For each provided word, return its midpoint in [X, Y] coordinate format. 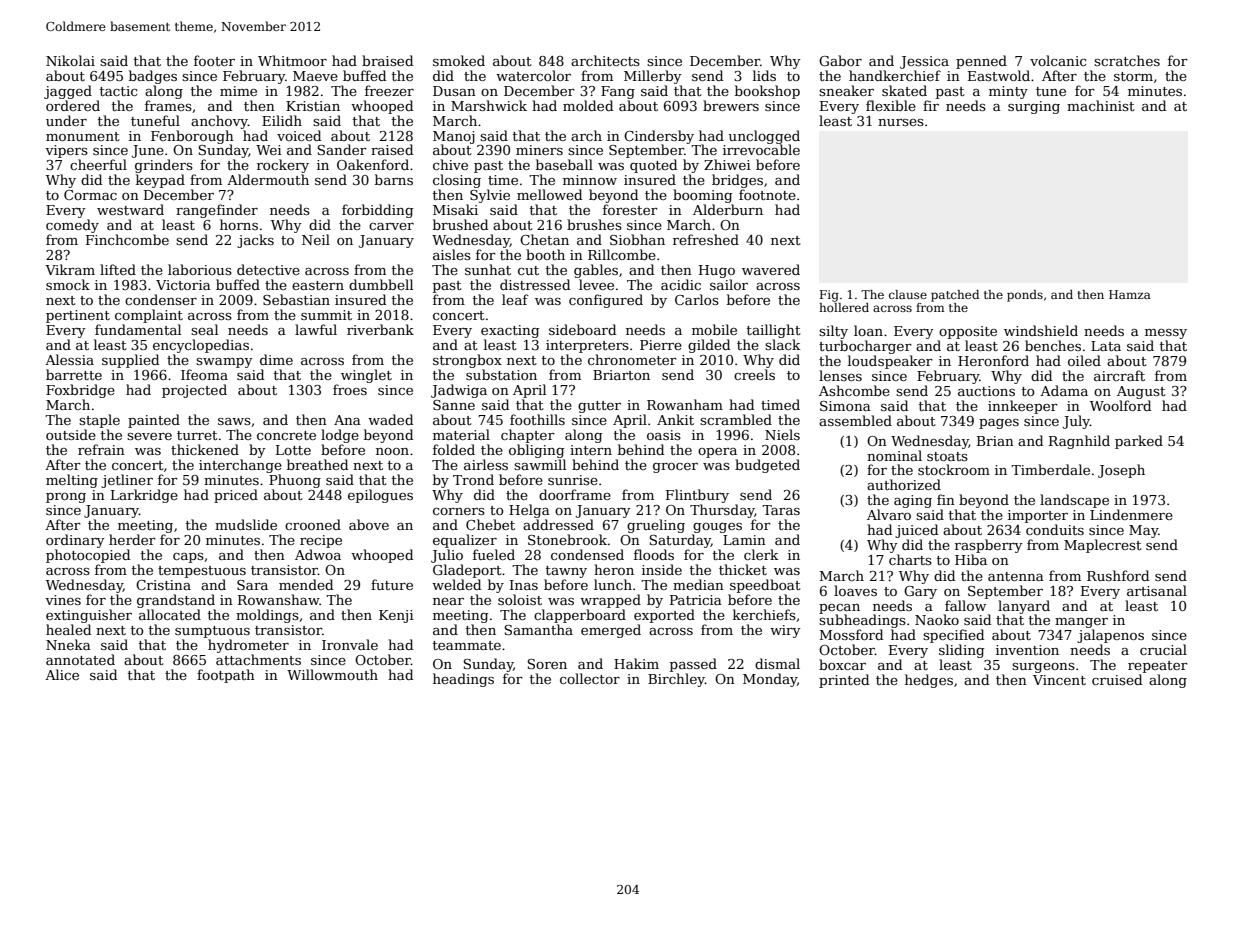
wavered [771, 269]
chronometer [632, 359]
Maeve [315, 76]
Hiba [971, 559]
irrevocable [761, 149]
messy [1166, 334]
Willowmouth [332, 674]
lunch [613, 584]
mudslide [246, 524]
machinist [1101, 105]
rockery [283, 166]
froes [350, 389]
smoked [459, 60]
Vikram [70, 269]
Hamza [1130, 294]
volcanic [1058, 60]
